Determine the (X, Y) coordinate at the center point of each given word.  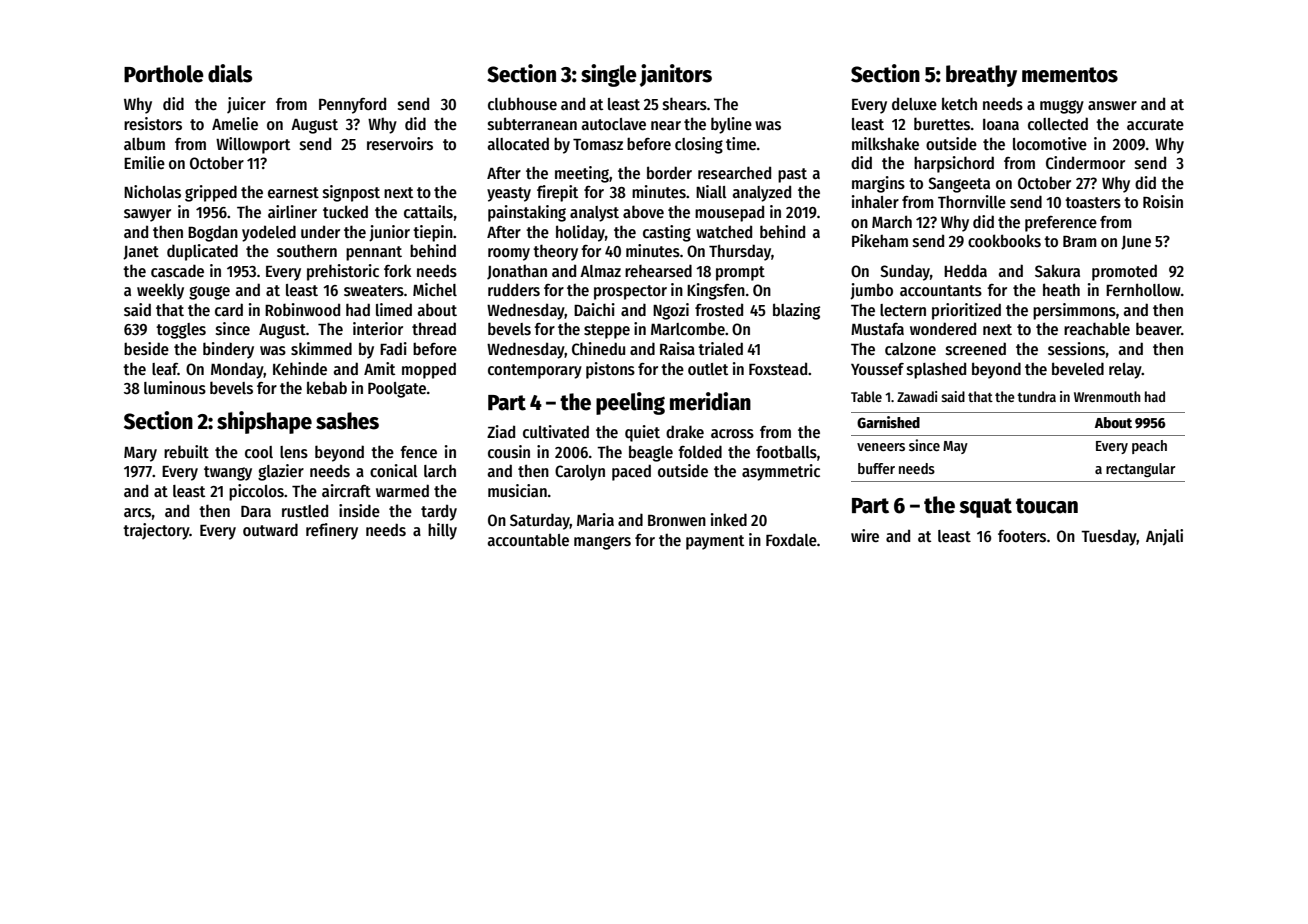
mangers (602, 543)
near (666, 125)
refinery (332, 531)
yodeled (269, 233)
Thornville (972, 201)
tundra (1036, 396)
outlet (708, 369)
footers (1022, 536)
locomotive (1050, 143)
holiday (580, 233)
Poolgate (397, 390)
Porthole (164, 74)
